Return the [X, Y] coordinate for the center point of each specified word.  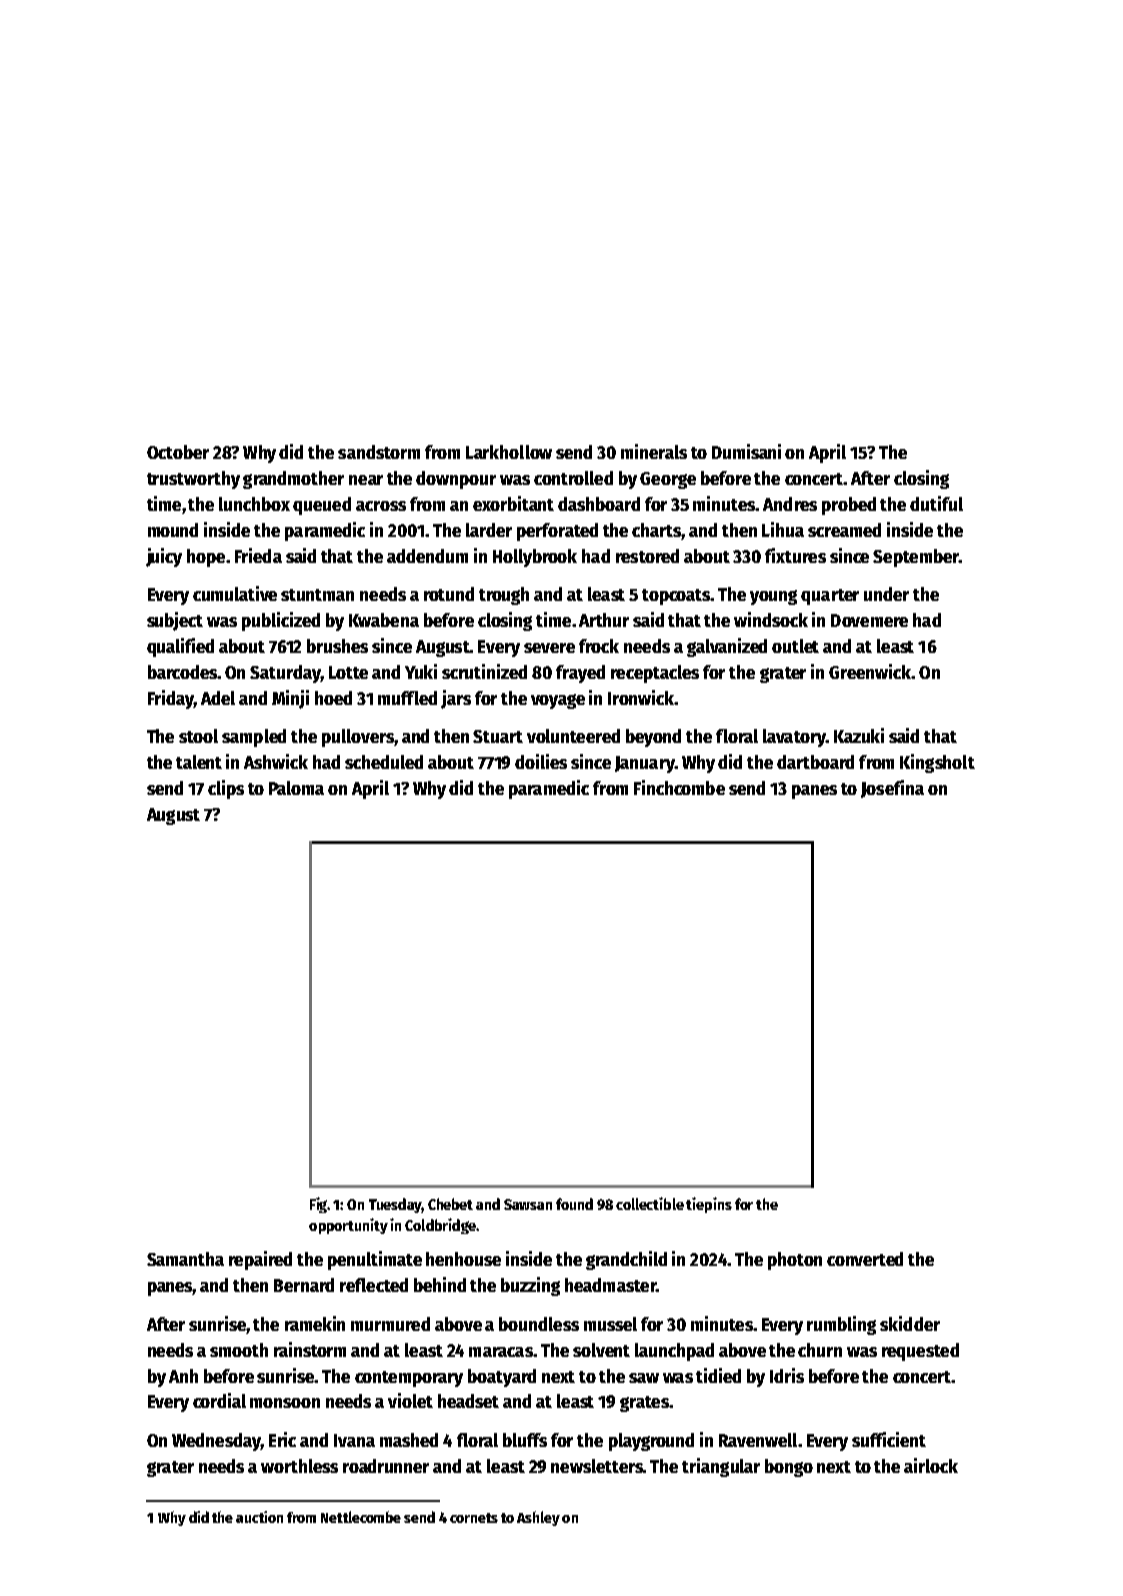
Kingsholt [937, 763]
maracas [501, 1352]
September [916, 558]
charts [657, 531]
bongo [789, 1468]
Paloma [296, 788]
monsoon [285, 1403]
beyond [653, 738]
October [178, 452]
